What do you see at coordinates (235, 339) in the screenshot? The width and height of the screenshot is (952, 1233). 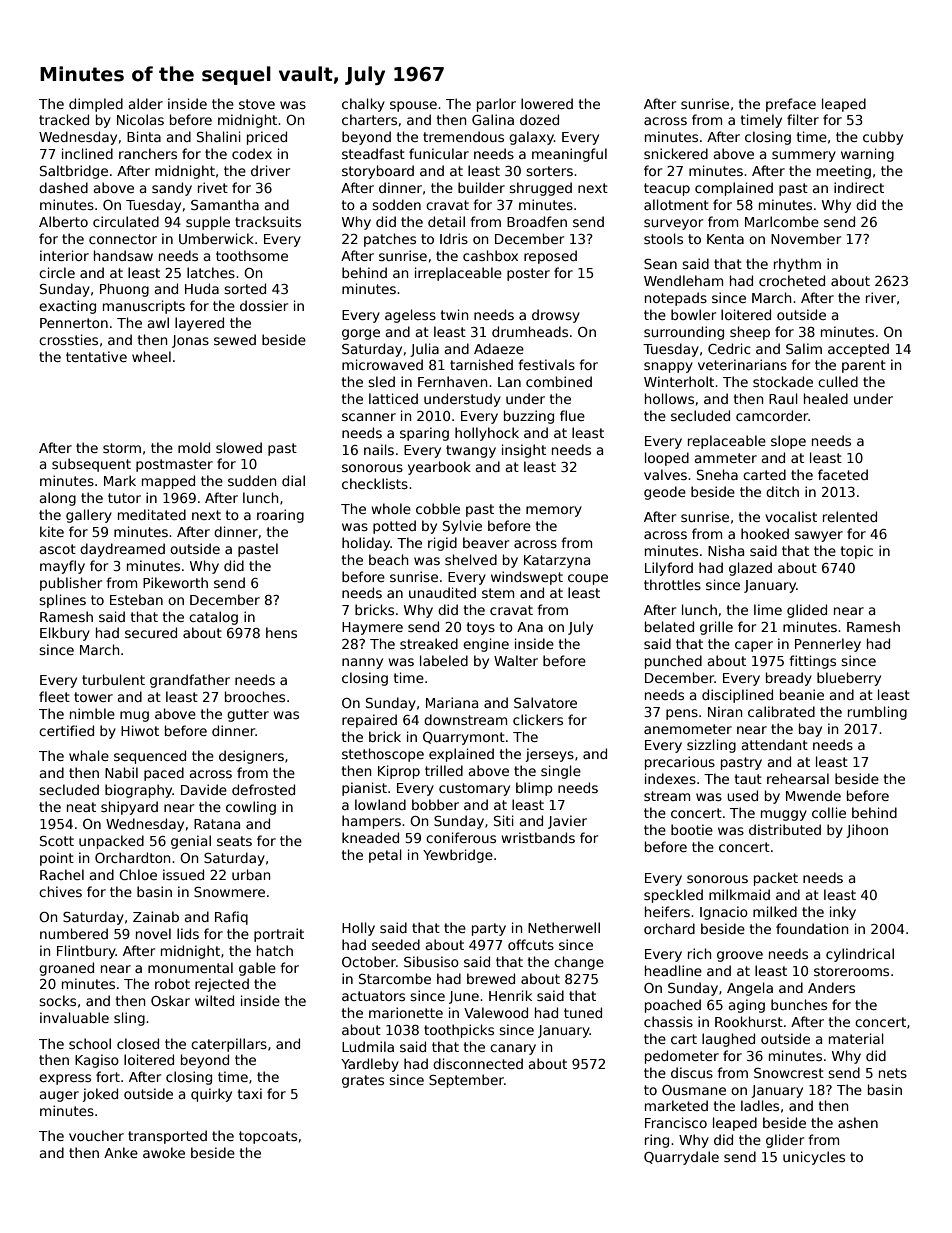 I see `sewed` at bounding box center [235, 339].
